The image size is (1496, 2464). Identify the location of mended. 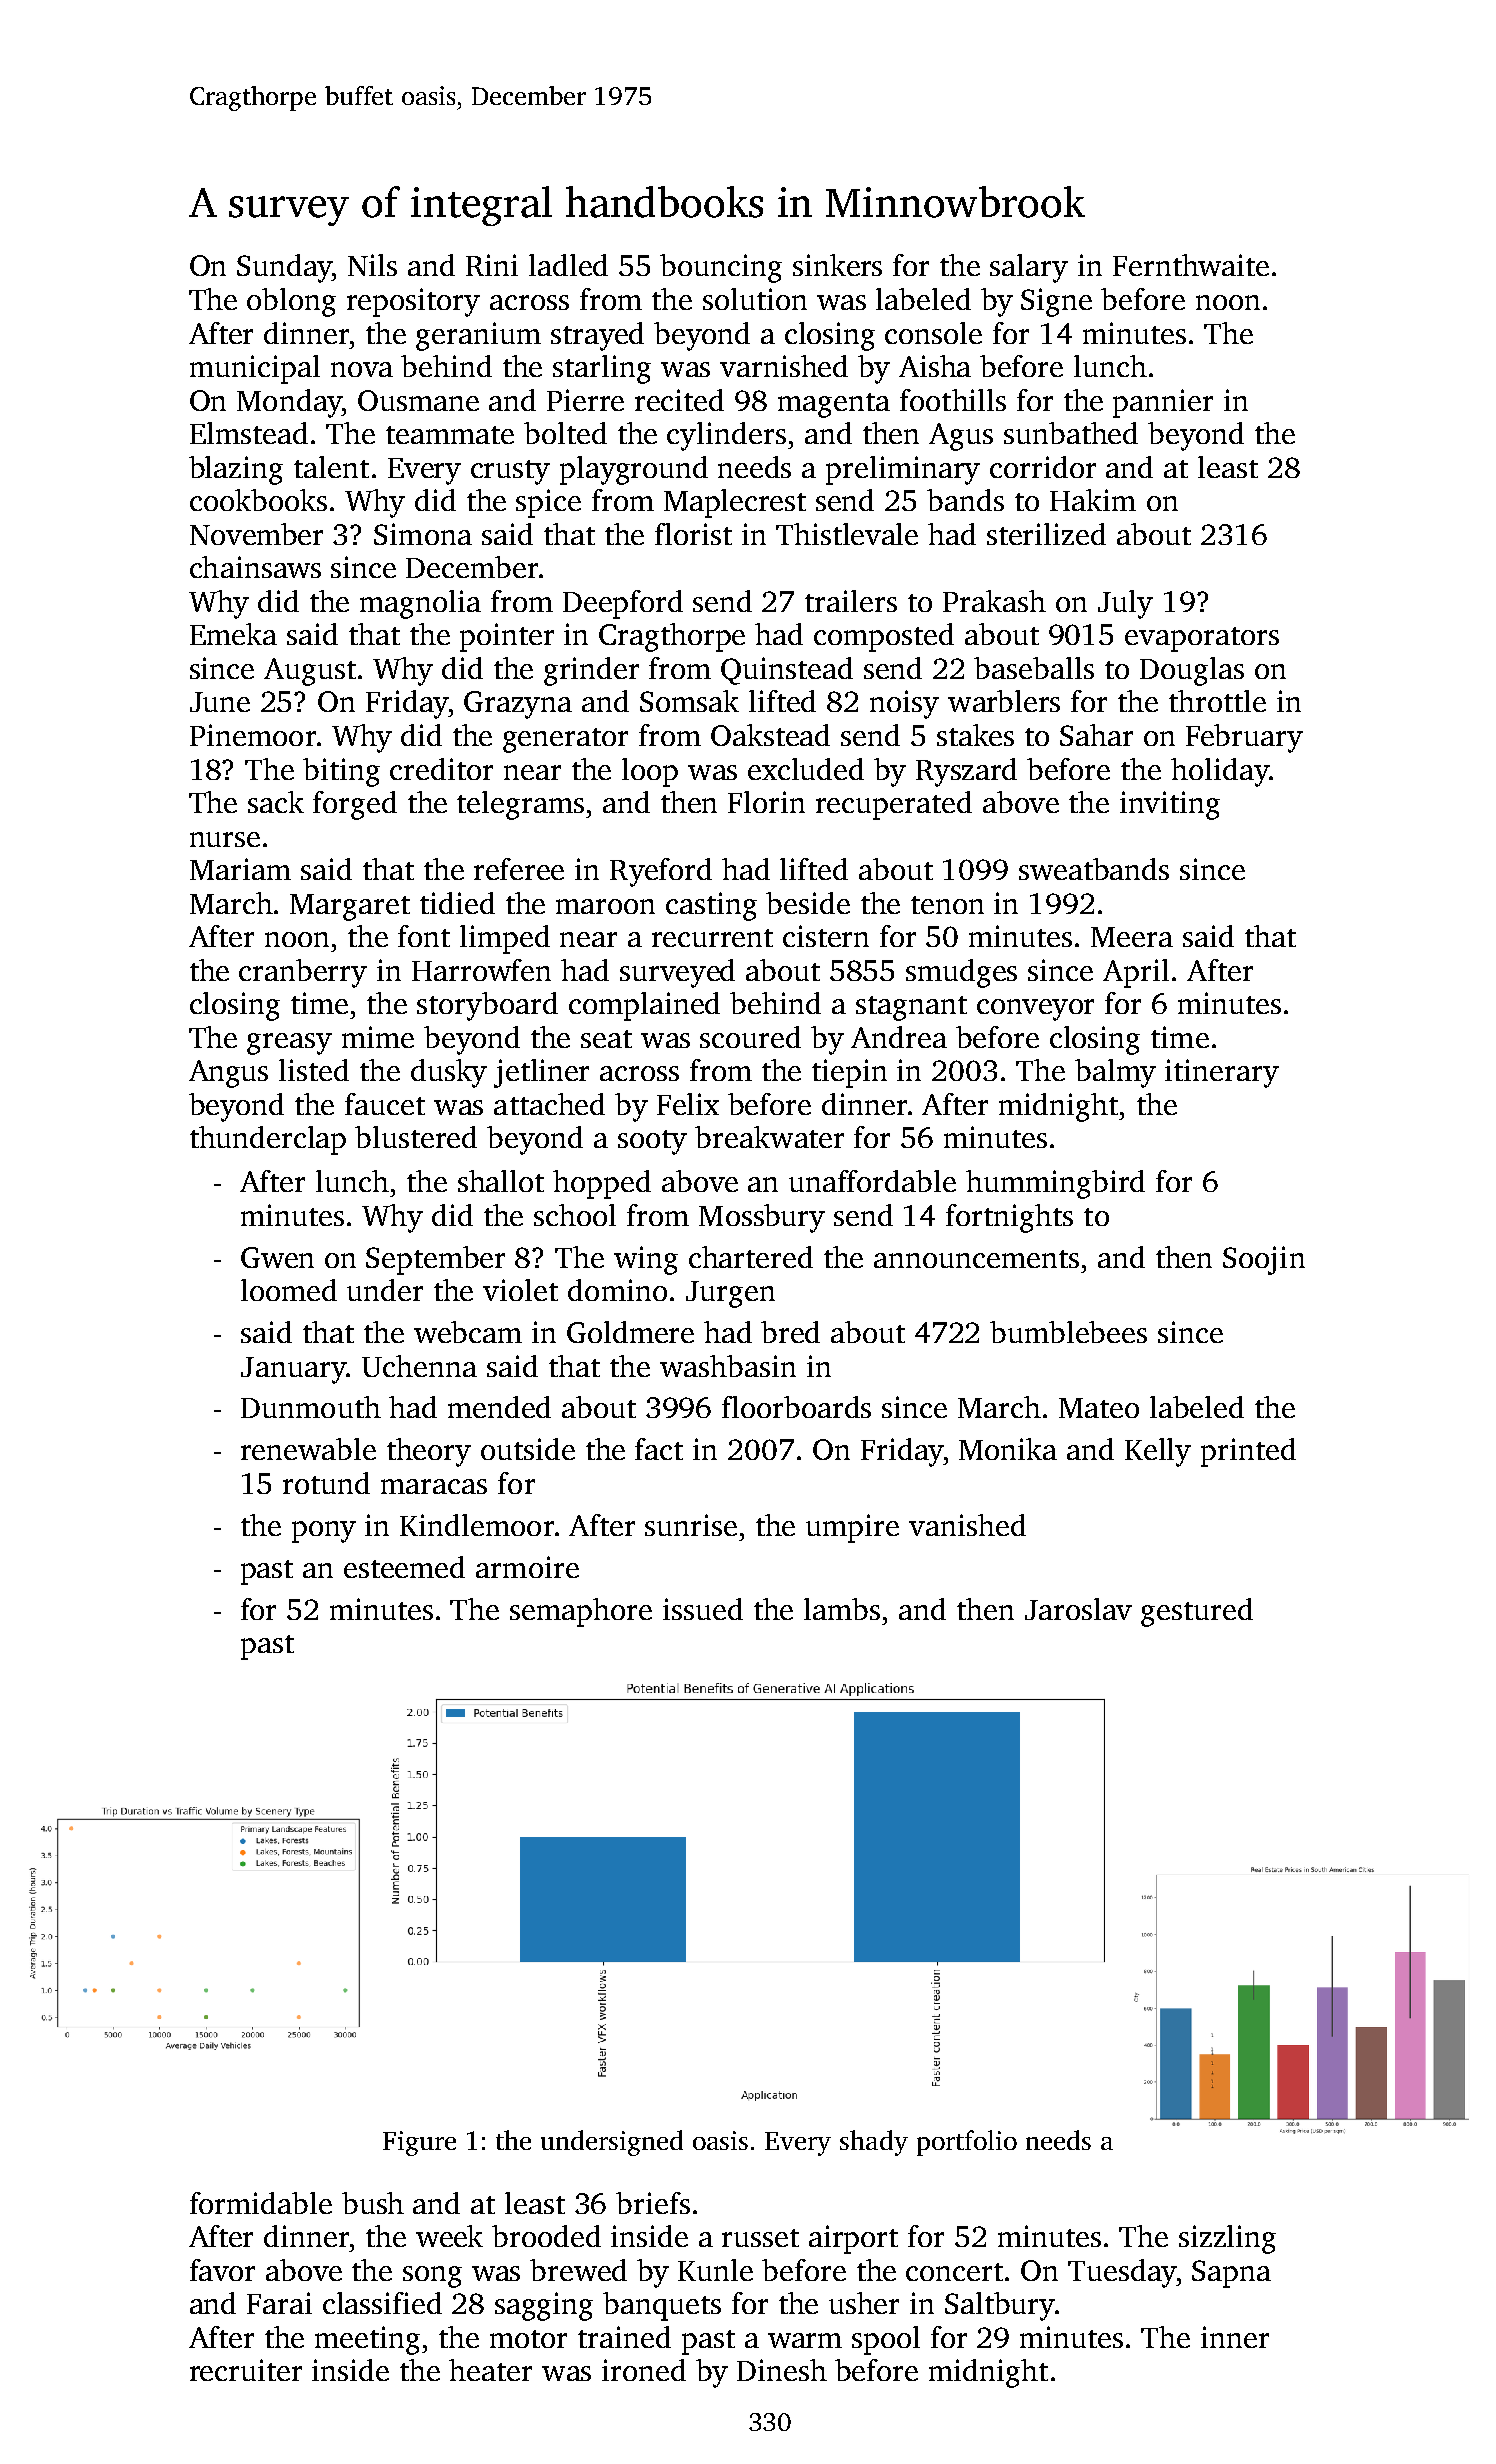
(499, 1407).
